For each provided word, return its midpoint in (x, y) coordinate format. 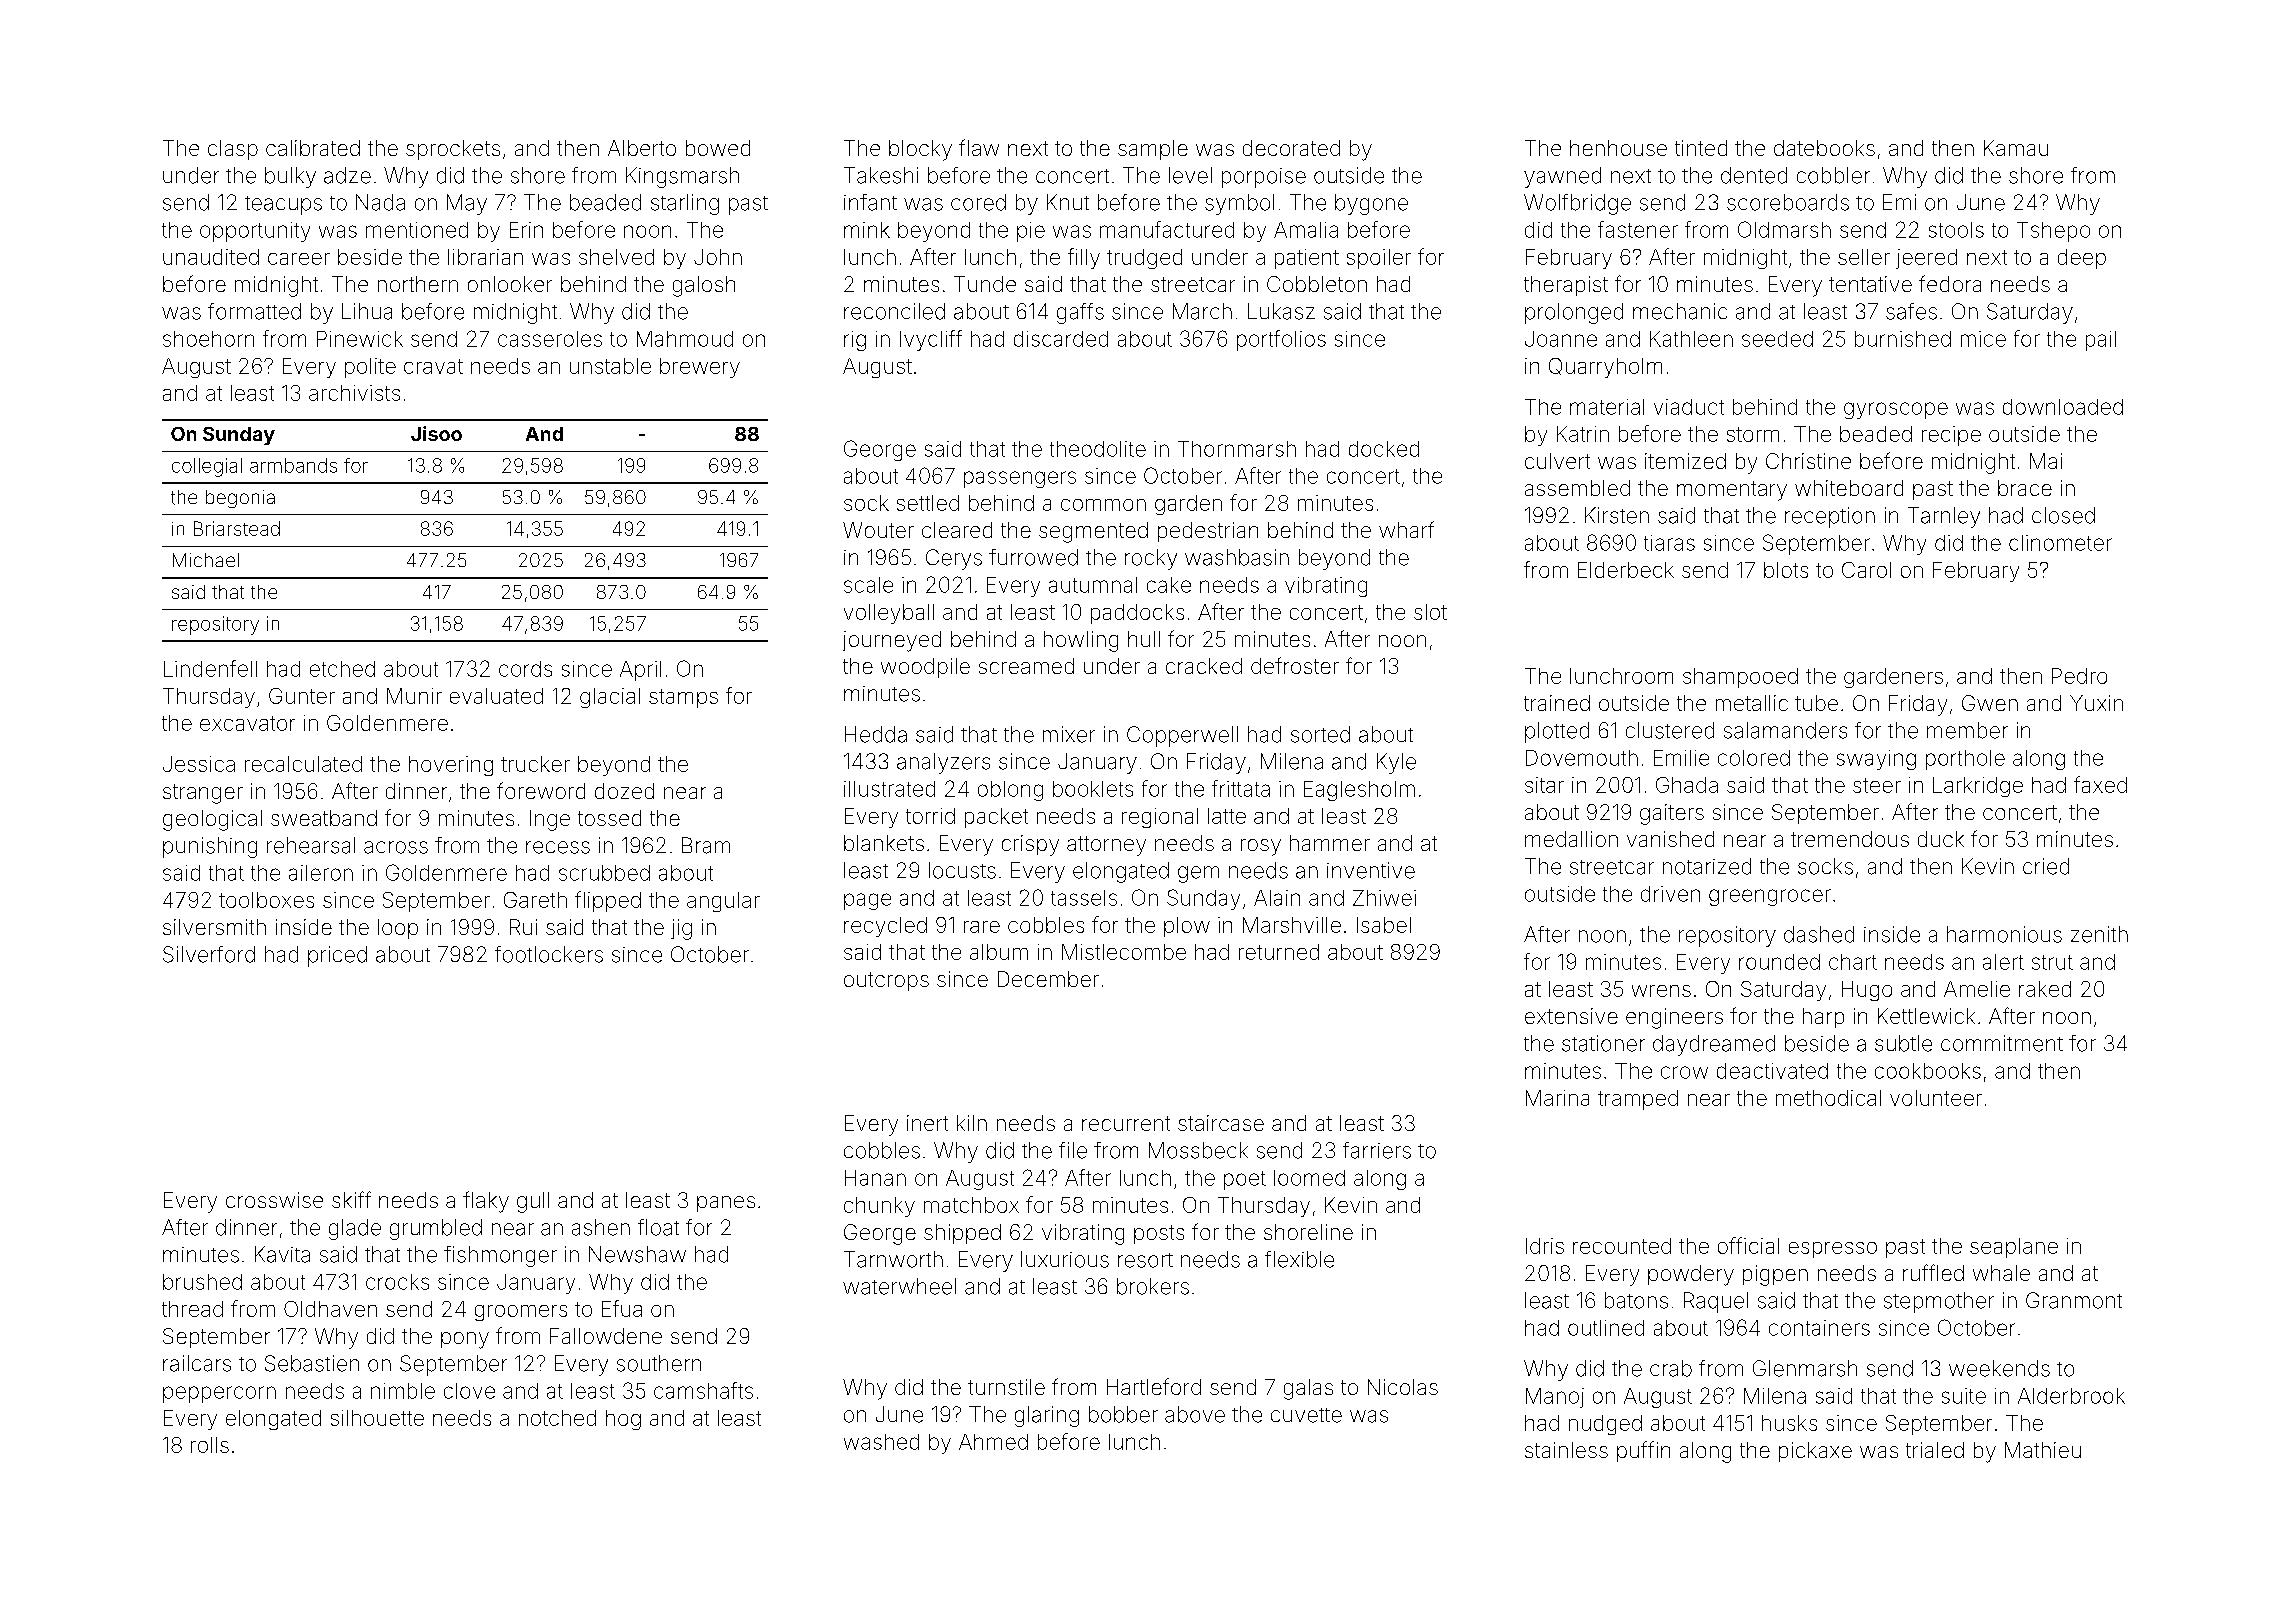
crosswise (274, 1200)
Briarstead (237, 528)
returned (1279, 952)
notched (557, 1418)
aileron (321, 873)
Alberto (642, 148)
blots (1786, 570)
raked (2045, 989)
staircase (1221, 1123)
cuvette (1306, 1415)
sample (1153, 150)
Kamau (2016, 148)
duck (1941, 839)
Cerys (954, 559)
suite (1964, 1396)
